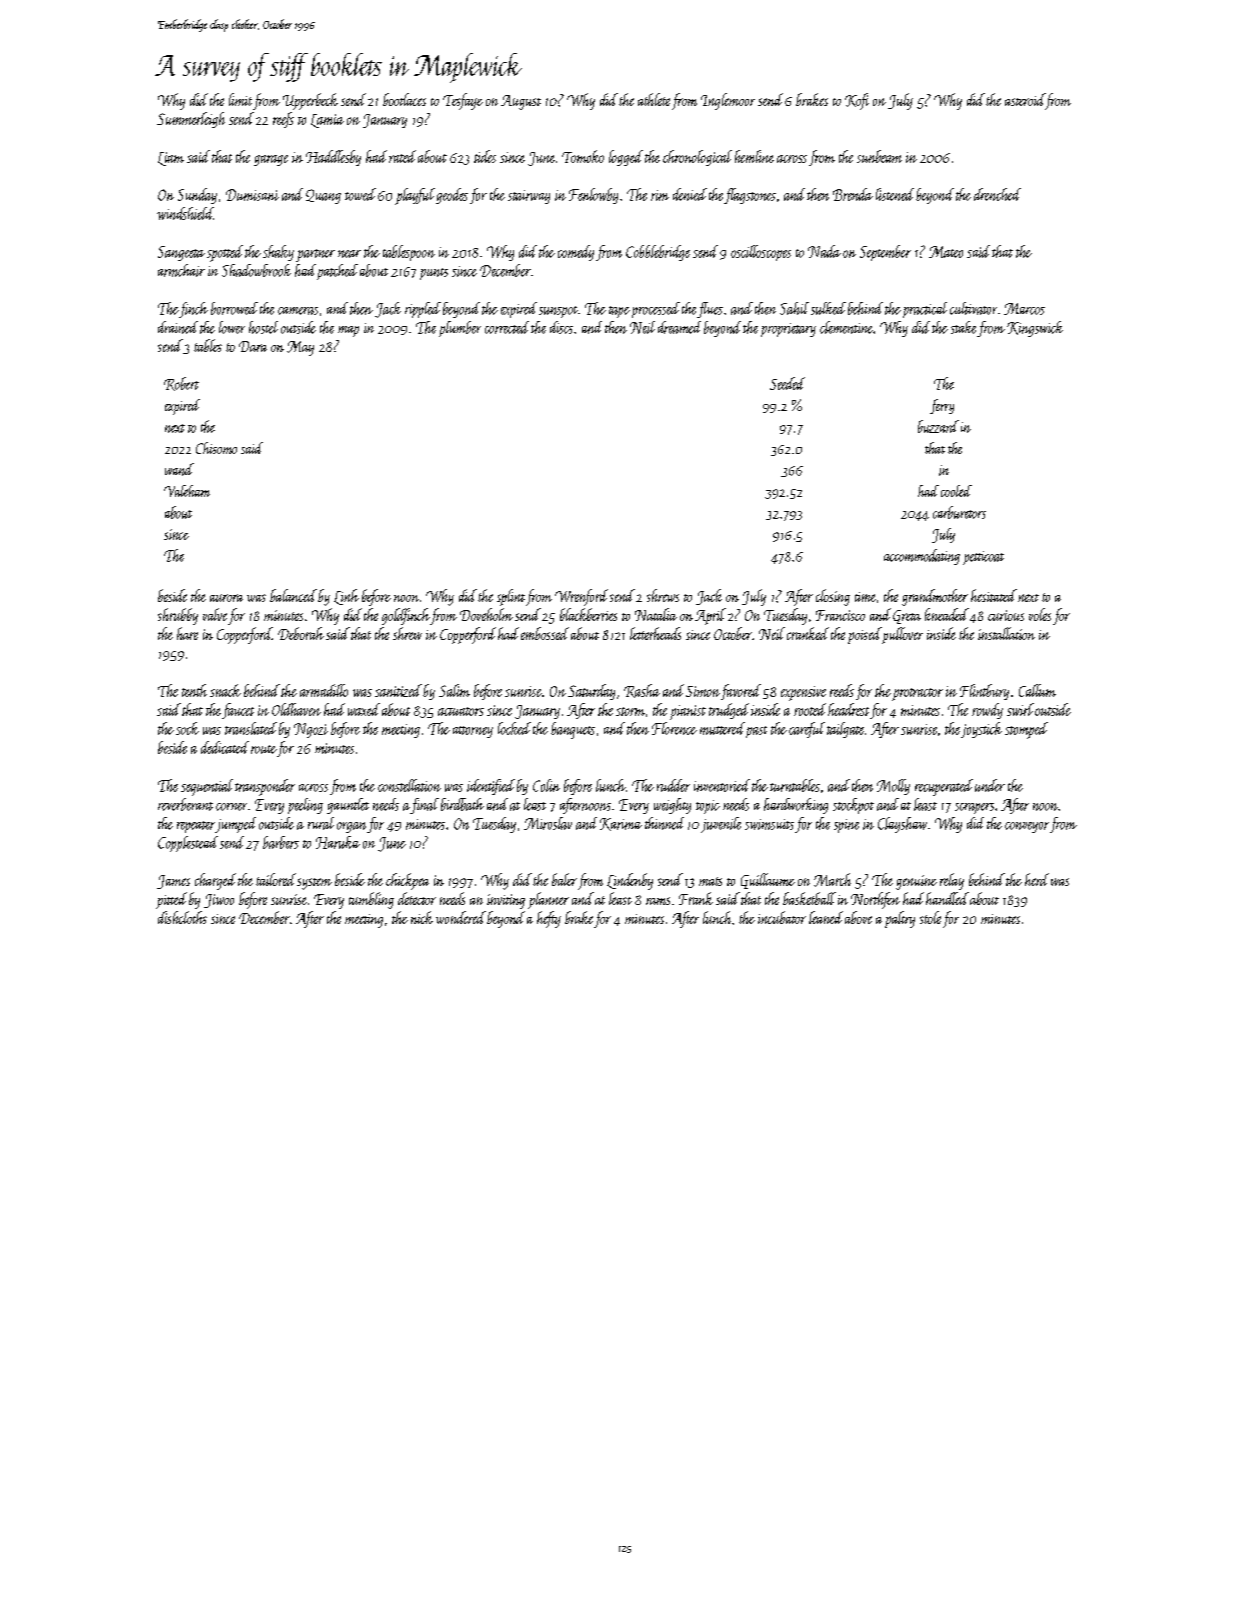 This screenshot has height=1600, width=1236. What do you see at coordinates (473, 732) in the screenshot?
I see `attorney` at bounding box center [473, 732].
